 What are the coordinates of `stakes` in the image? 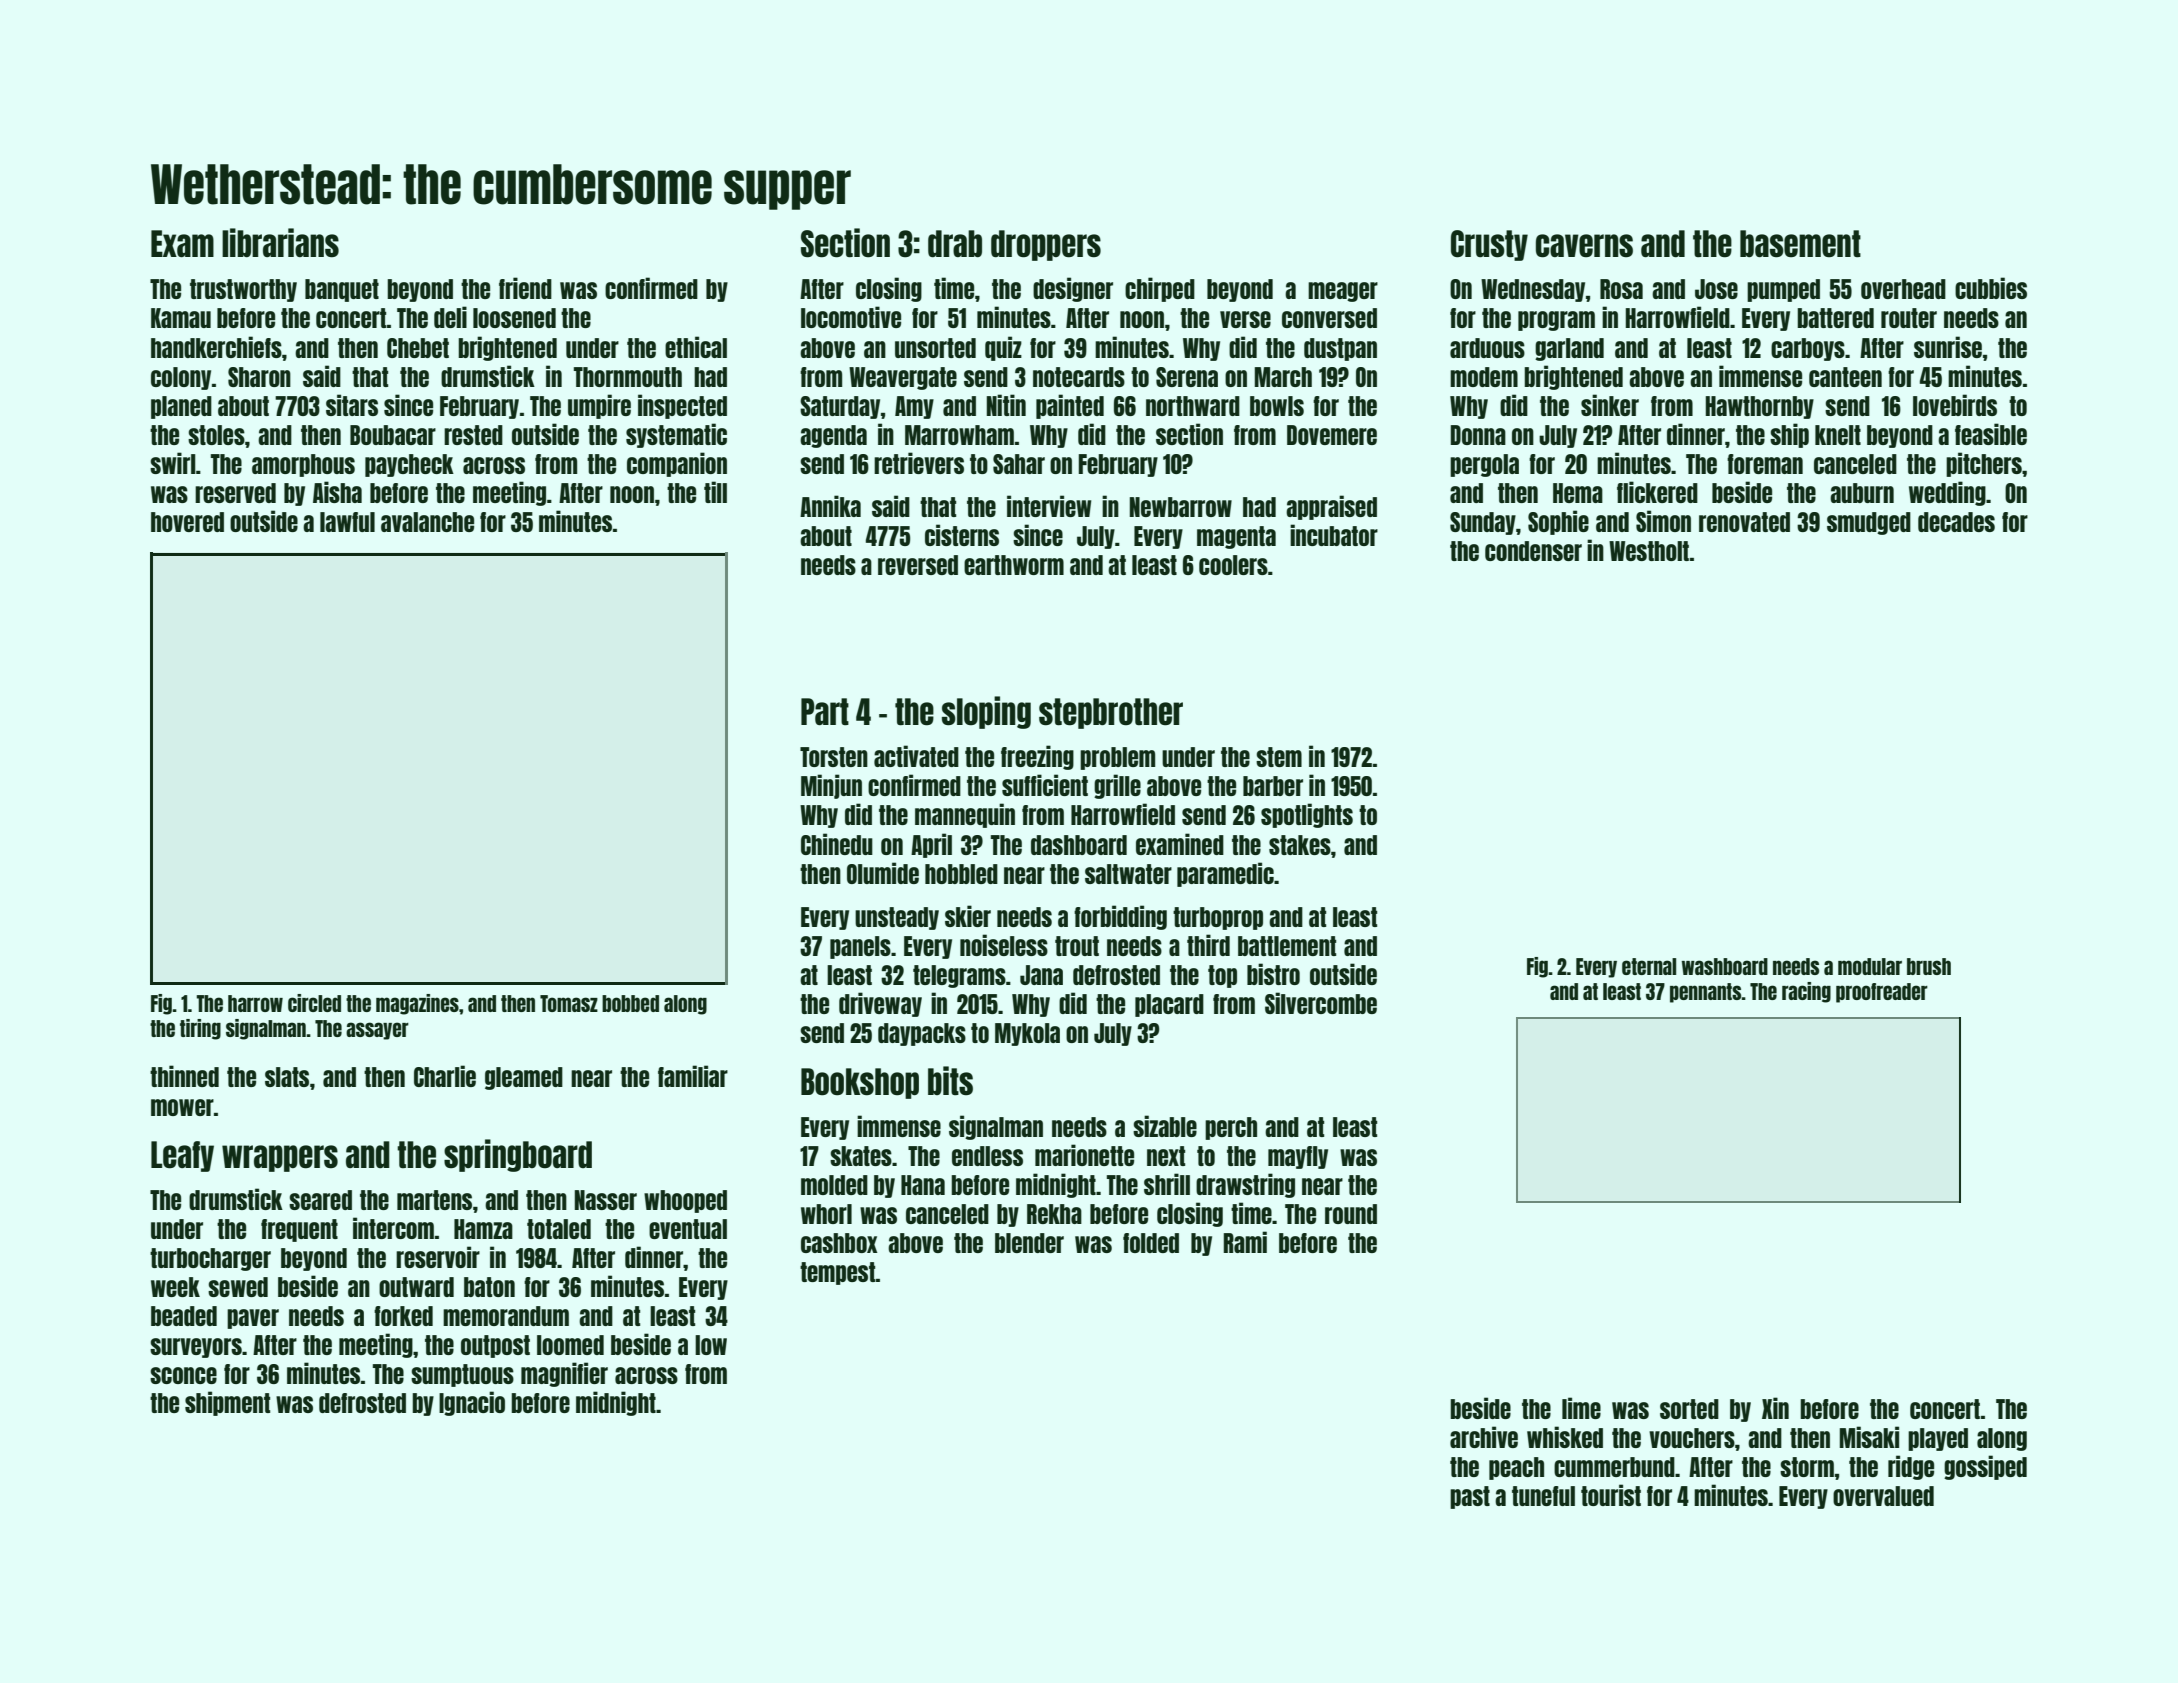 It's located at (1300, 845).
